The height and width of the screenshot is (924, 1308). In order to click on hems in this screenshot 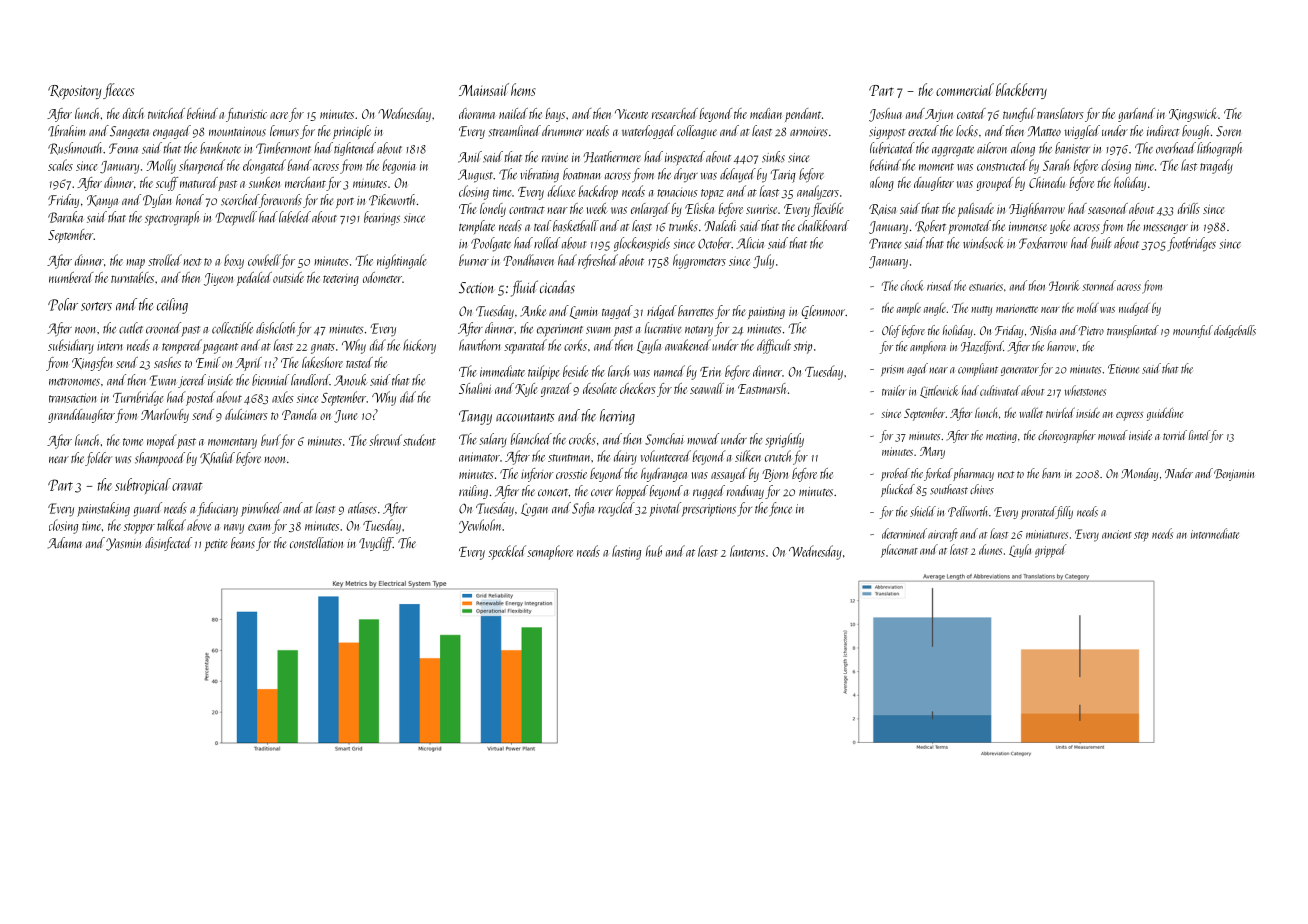, I will do `click(523, 89)`.
